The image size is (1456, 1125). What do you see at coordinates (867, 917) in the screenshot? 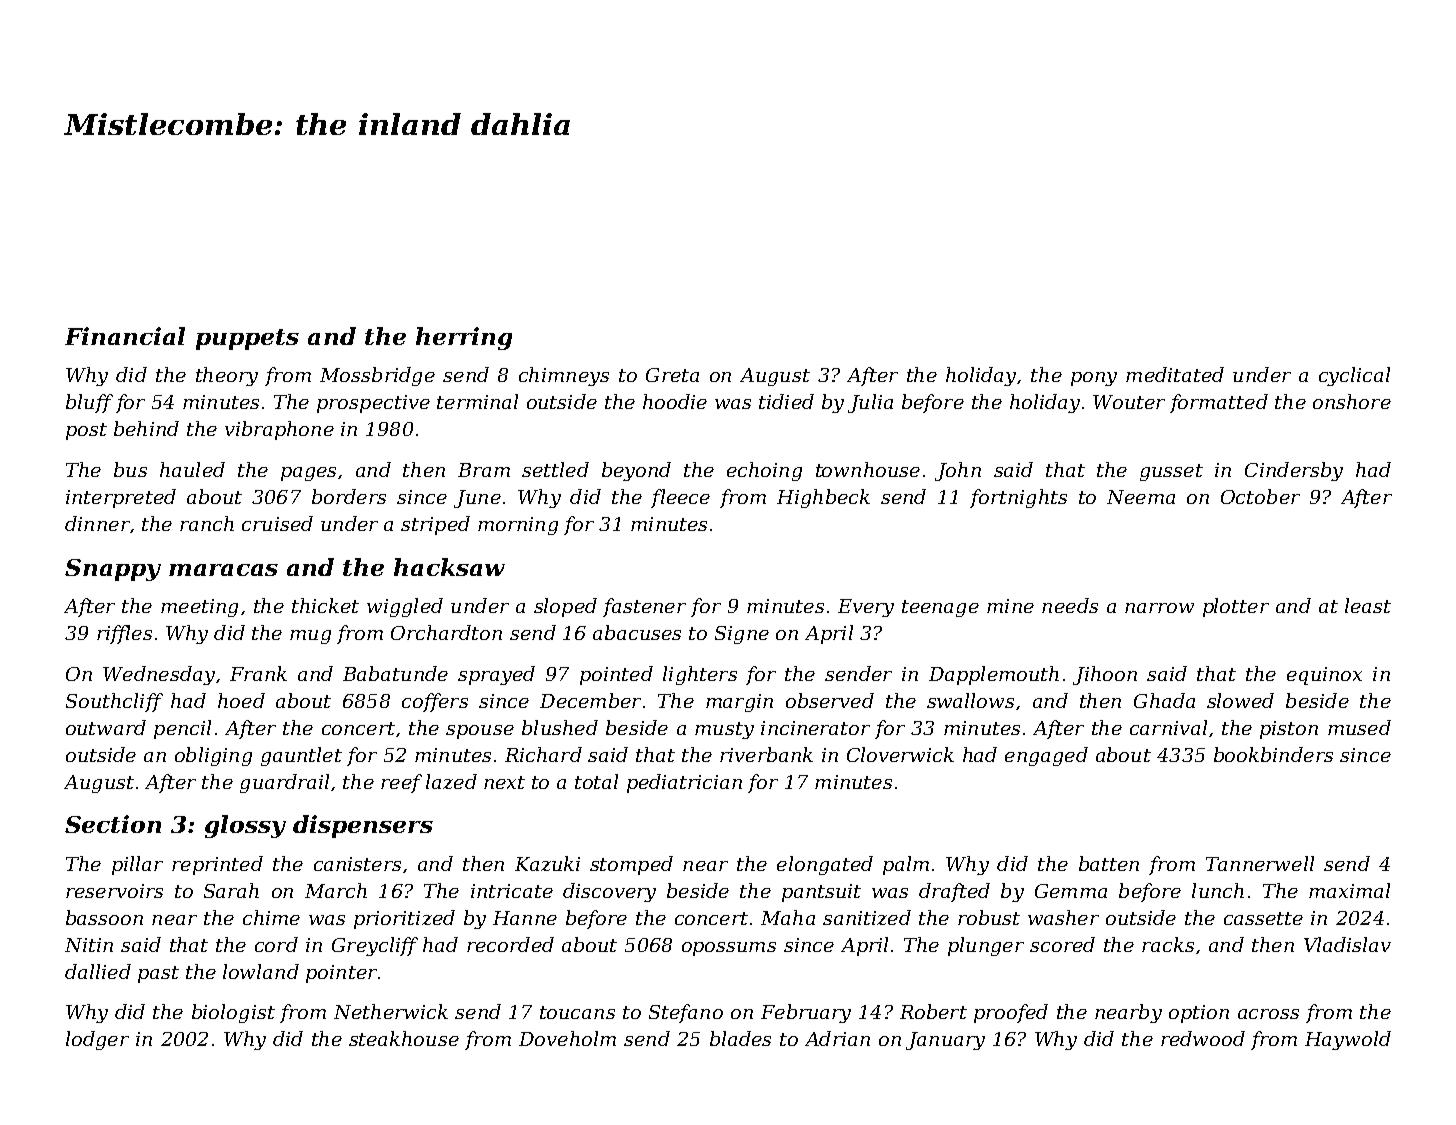
I see `sanitized` at bounding box center [867, 917].
